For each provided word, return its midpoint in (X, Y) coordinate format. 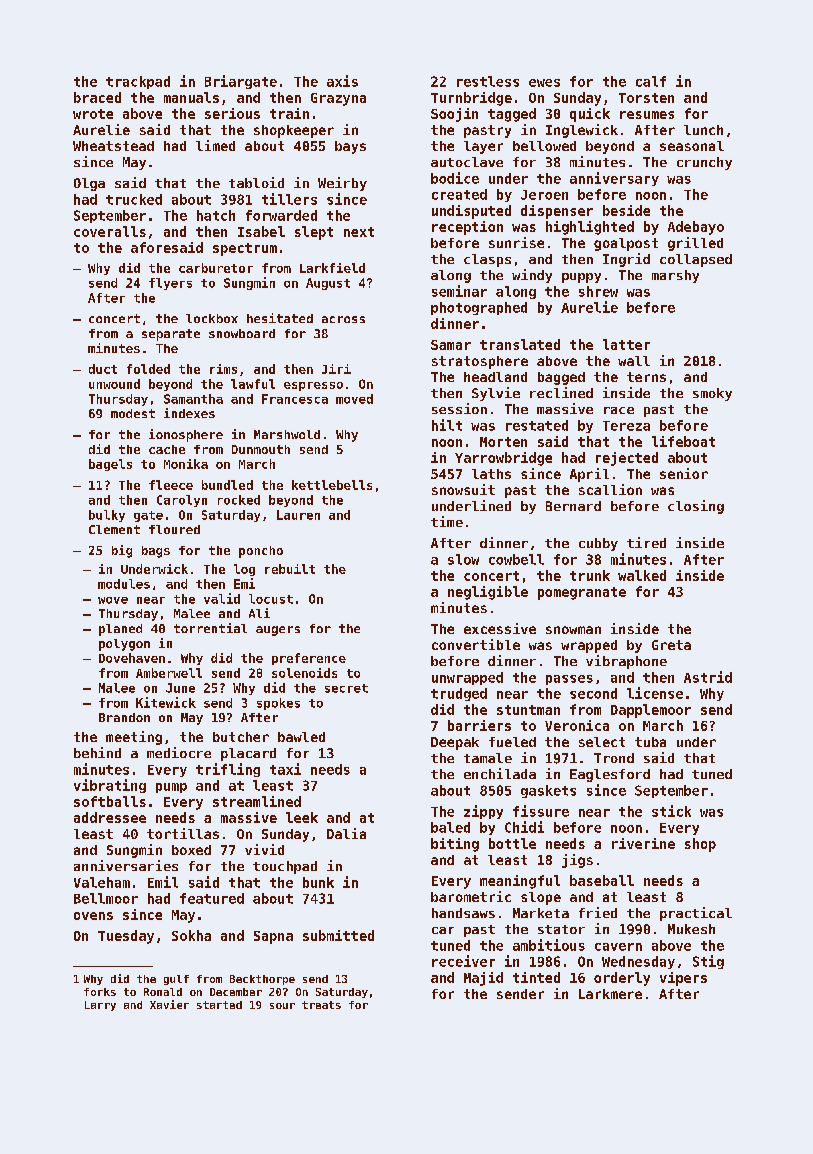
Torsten (646, 98)
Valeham (102, 882)
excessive (500, 628)
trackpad (138, 82)
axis (342, 81)
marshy (675, 276)
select (602, 742)
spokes (278, 704)
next (359, 232)
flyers (170, 284)
